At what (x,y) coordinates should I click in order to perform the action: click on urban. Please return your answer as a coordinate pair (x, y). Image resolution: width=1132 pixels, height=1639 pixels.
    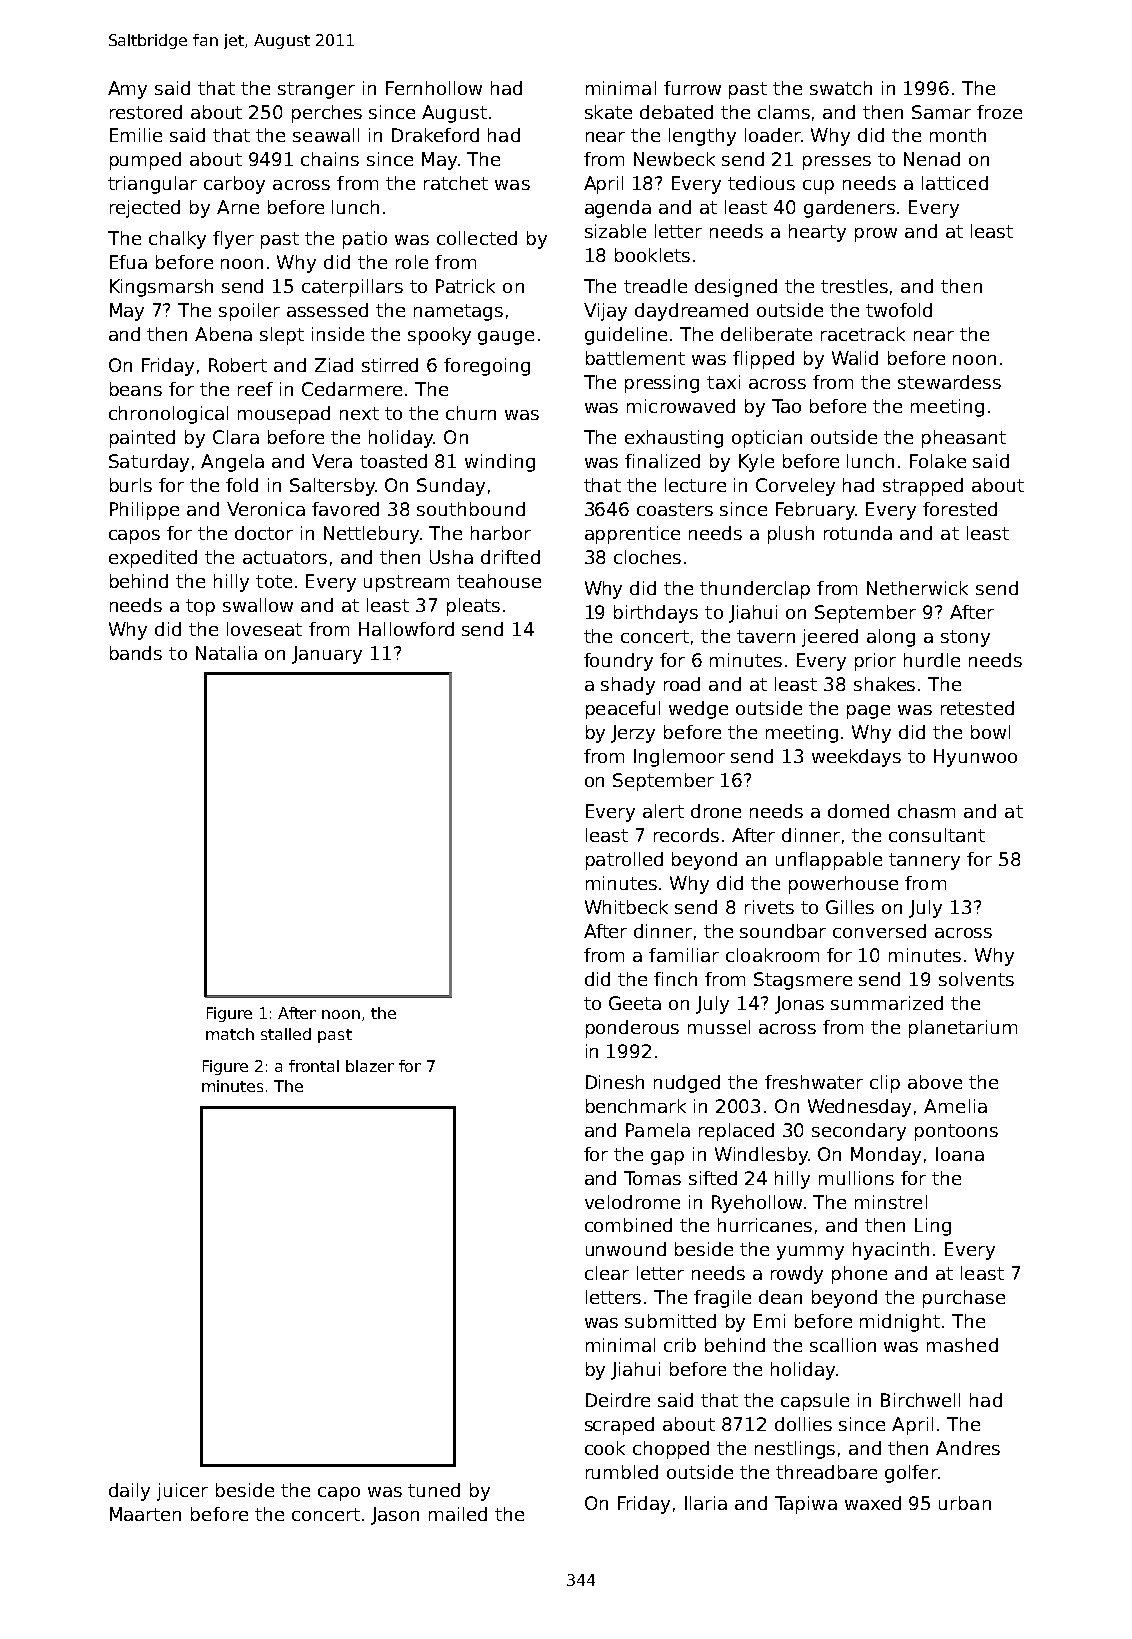
    Looking at the image, I should click on (965, 1503).
